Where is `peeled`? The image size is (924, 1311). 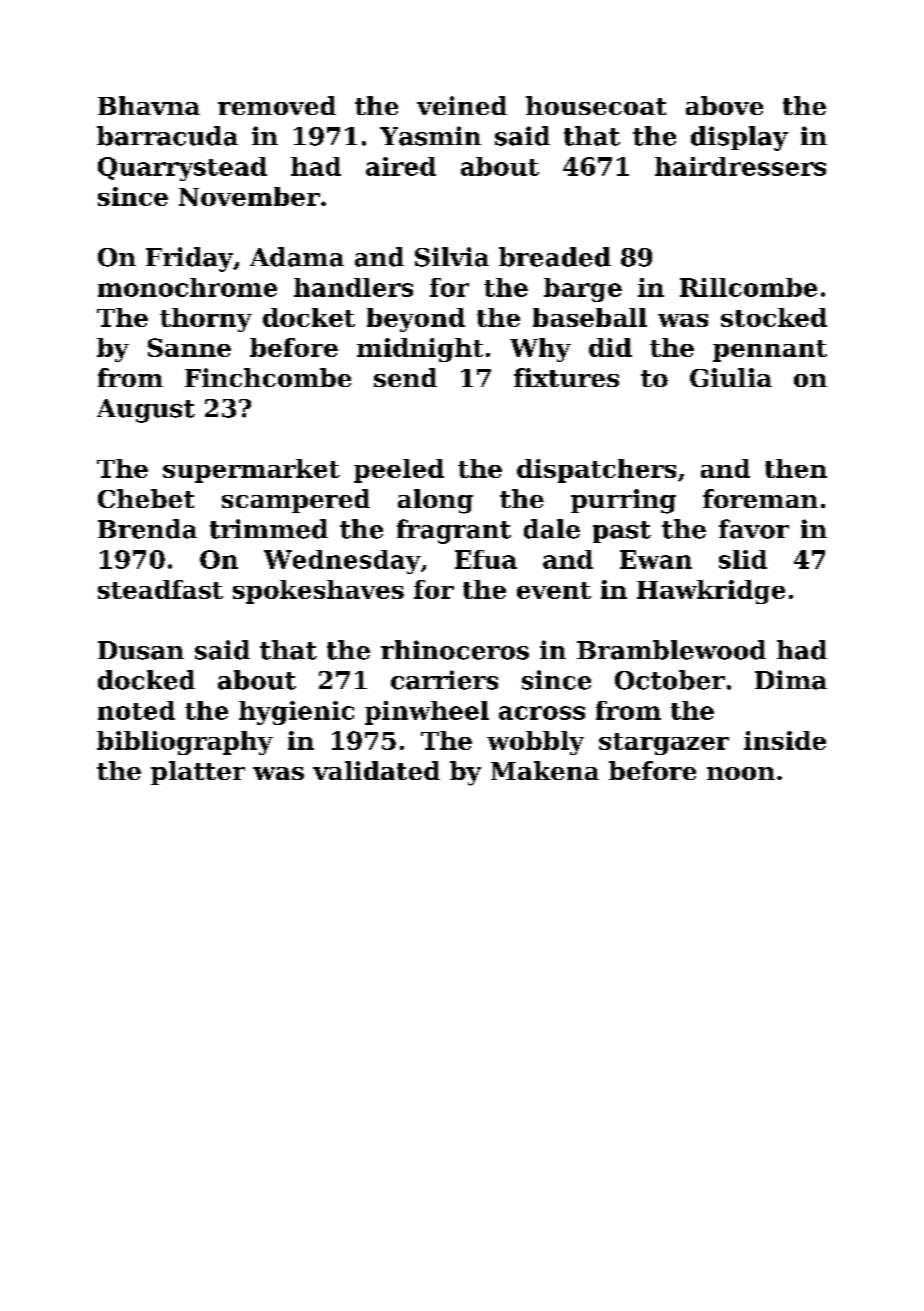 peeled is located at coordinates (399, 471).
